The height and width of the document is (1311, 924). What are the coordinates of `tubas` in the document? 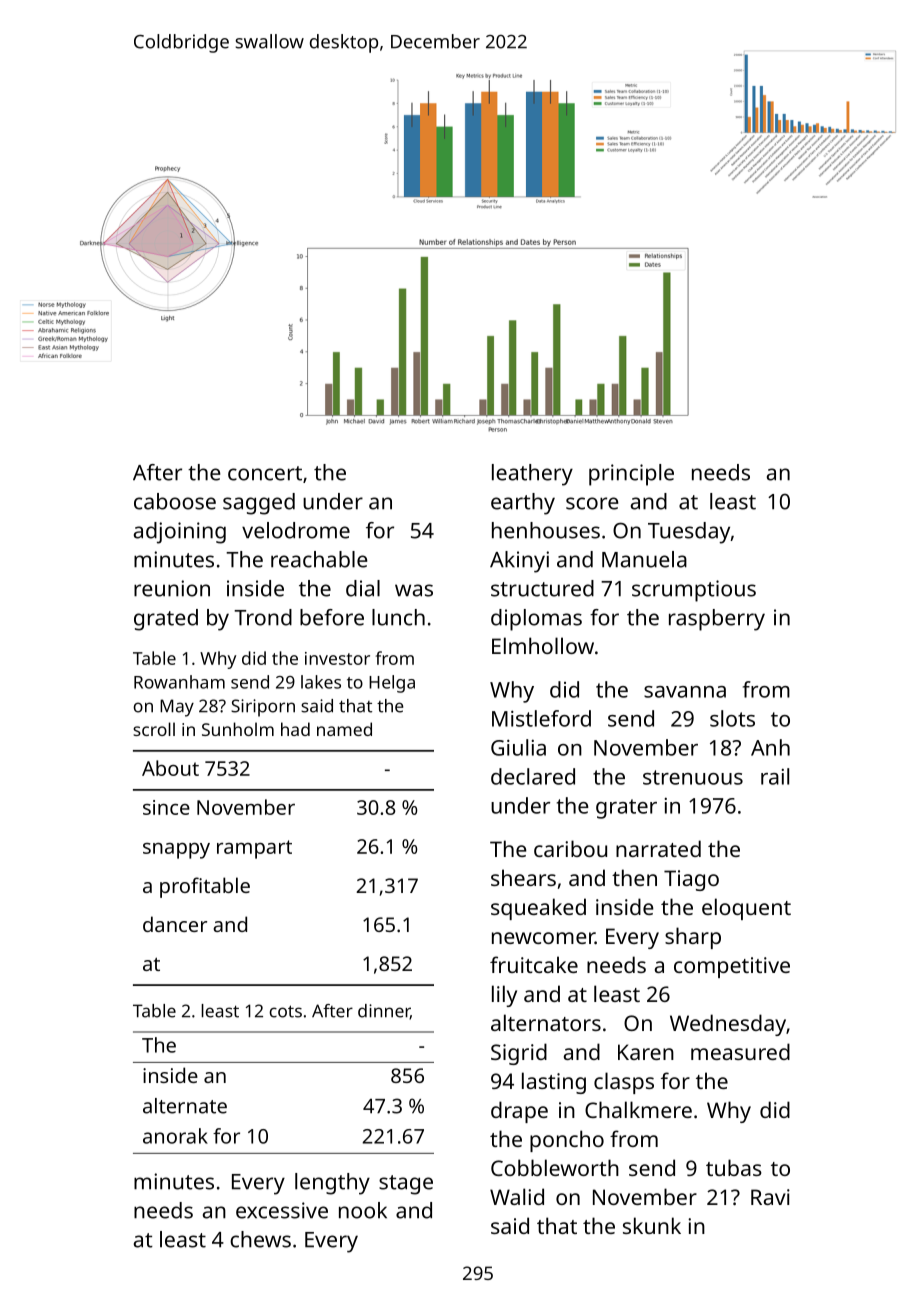 It's located at (734, 1167).
